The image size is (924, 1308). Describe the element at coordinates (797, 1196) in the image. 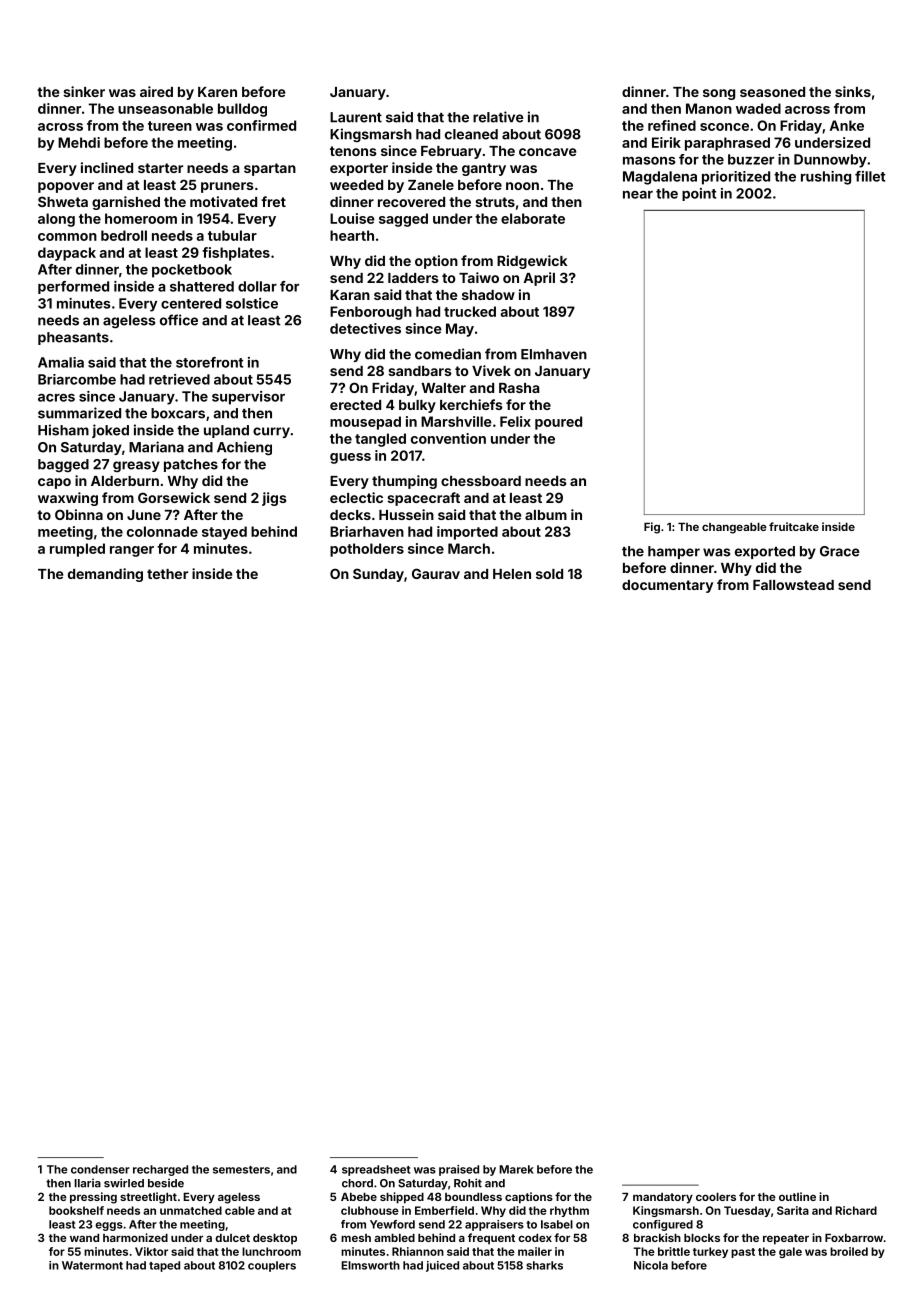

I see `outline` at that location.
